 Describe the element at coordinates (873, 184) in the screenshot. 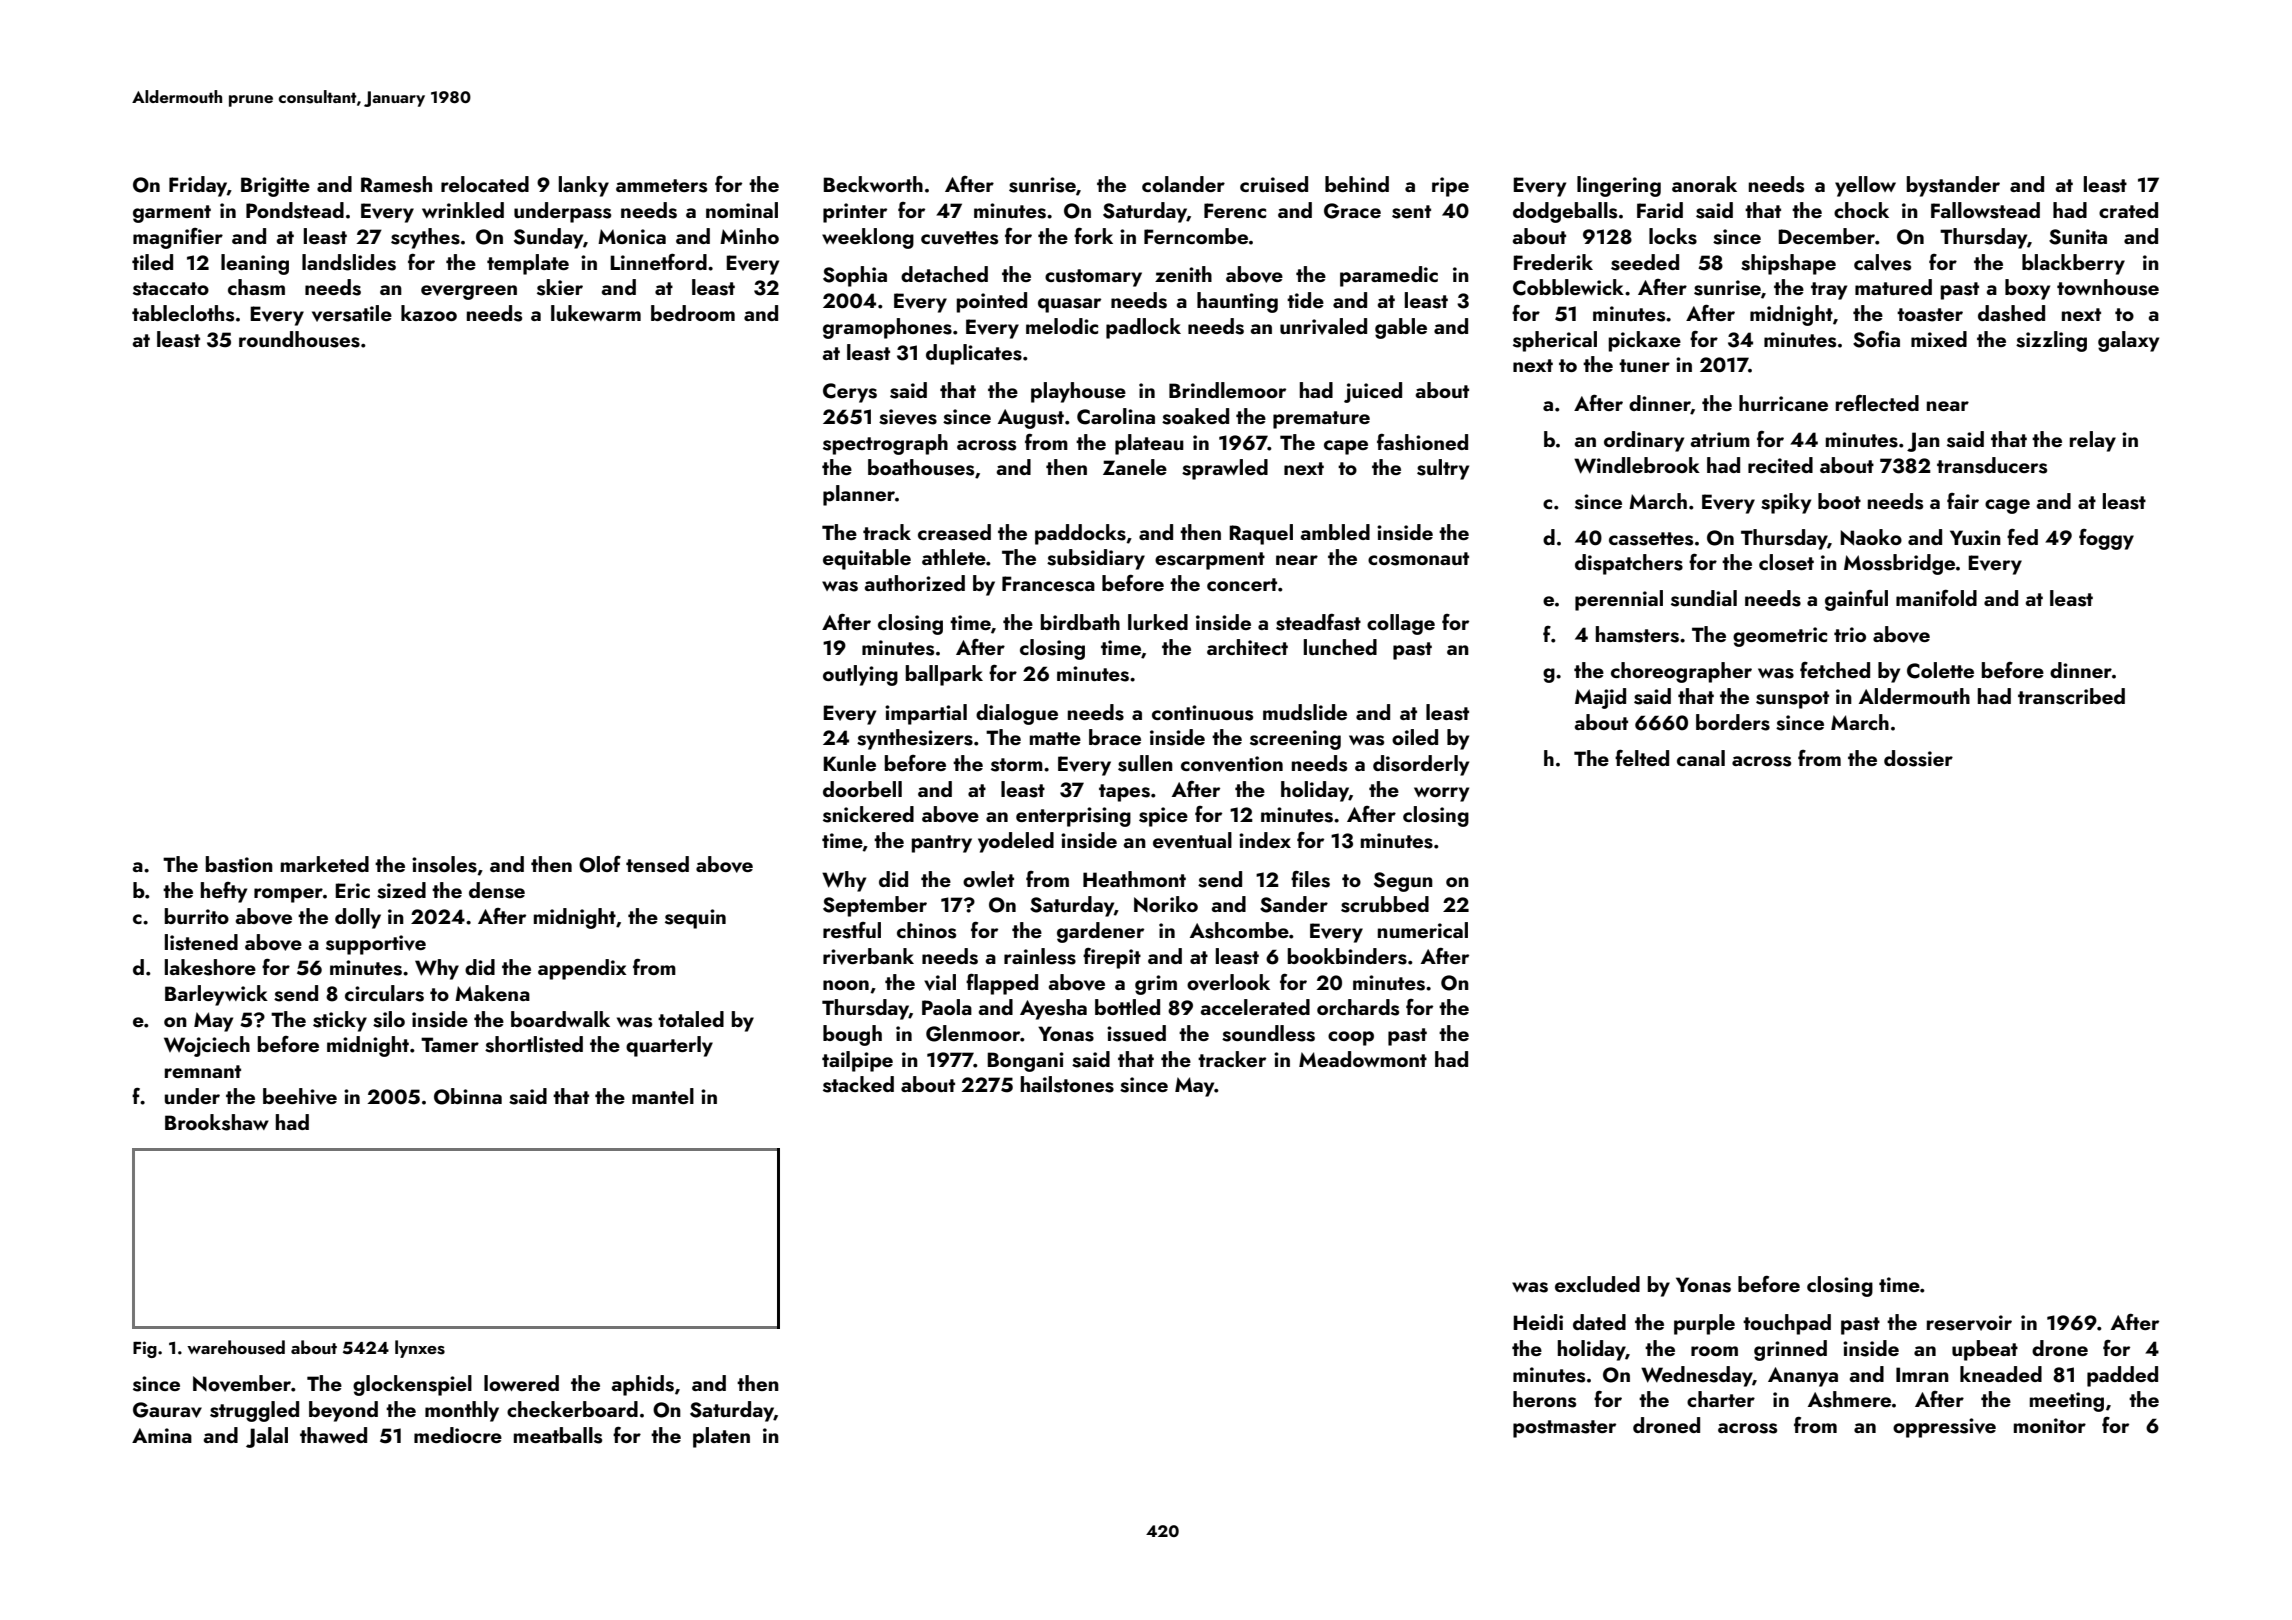

I see `Beckworth` at that location.
